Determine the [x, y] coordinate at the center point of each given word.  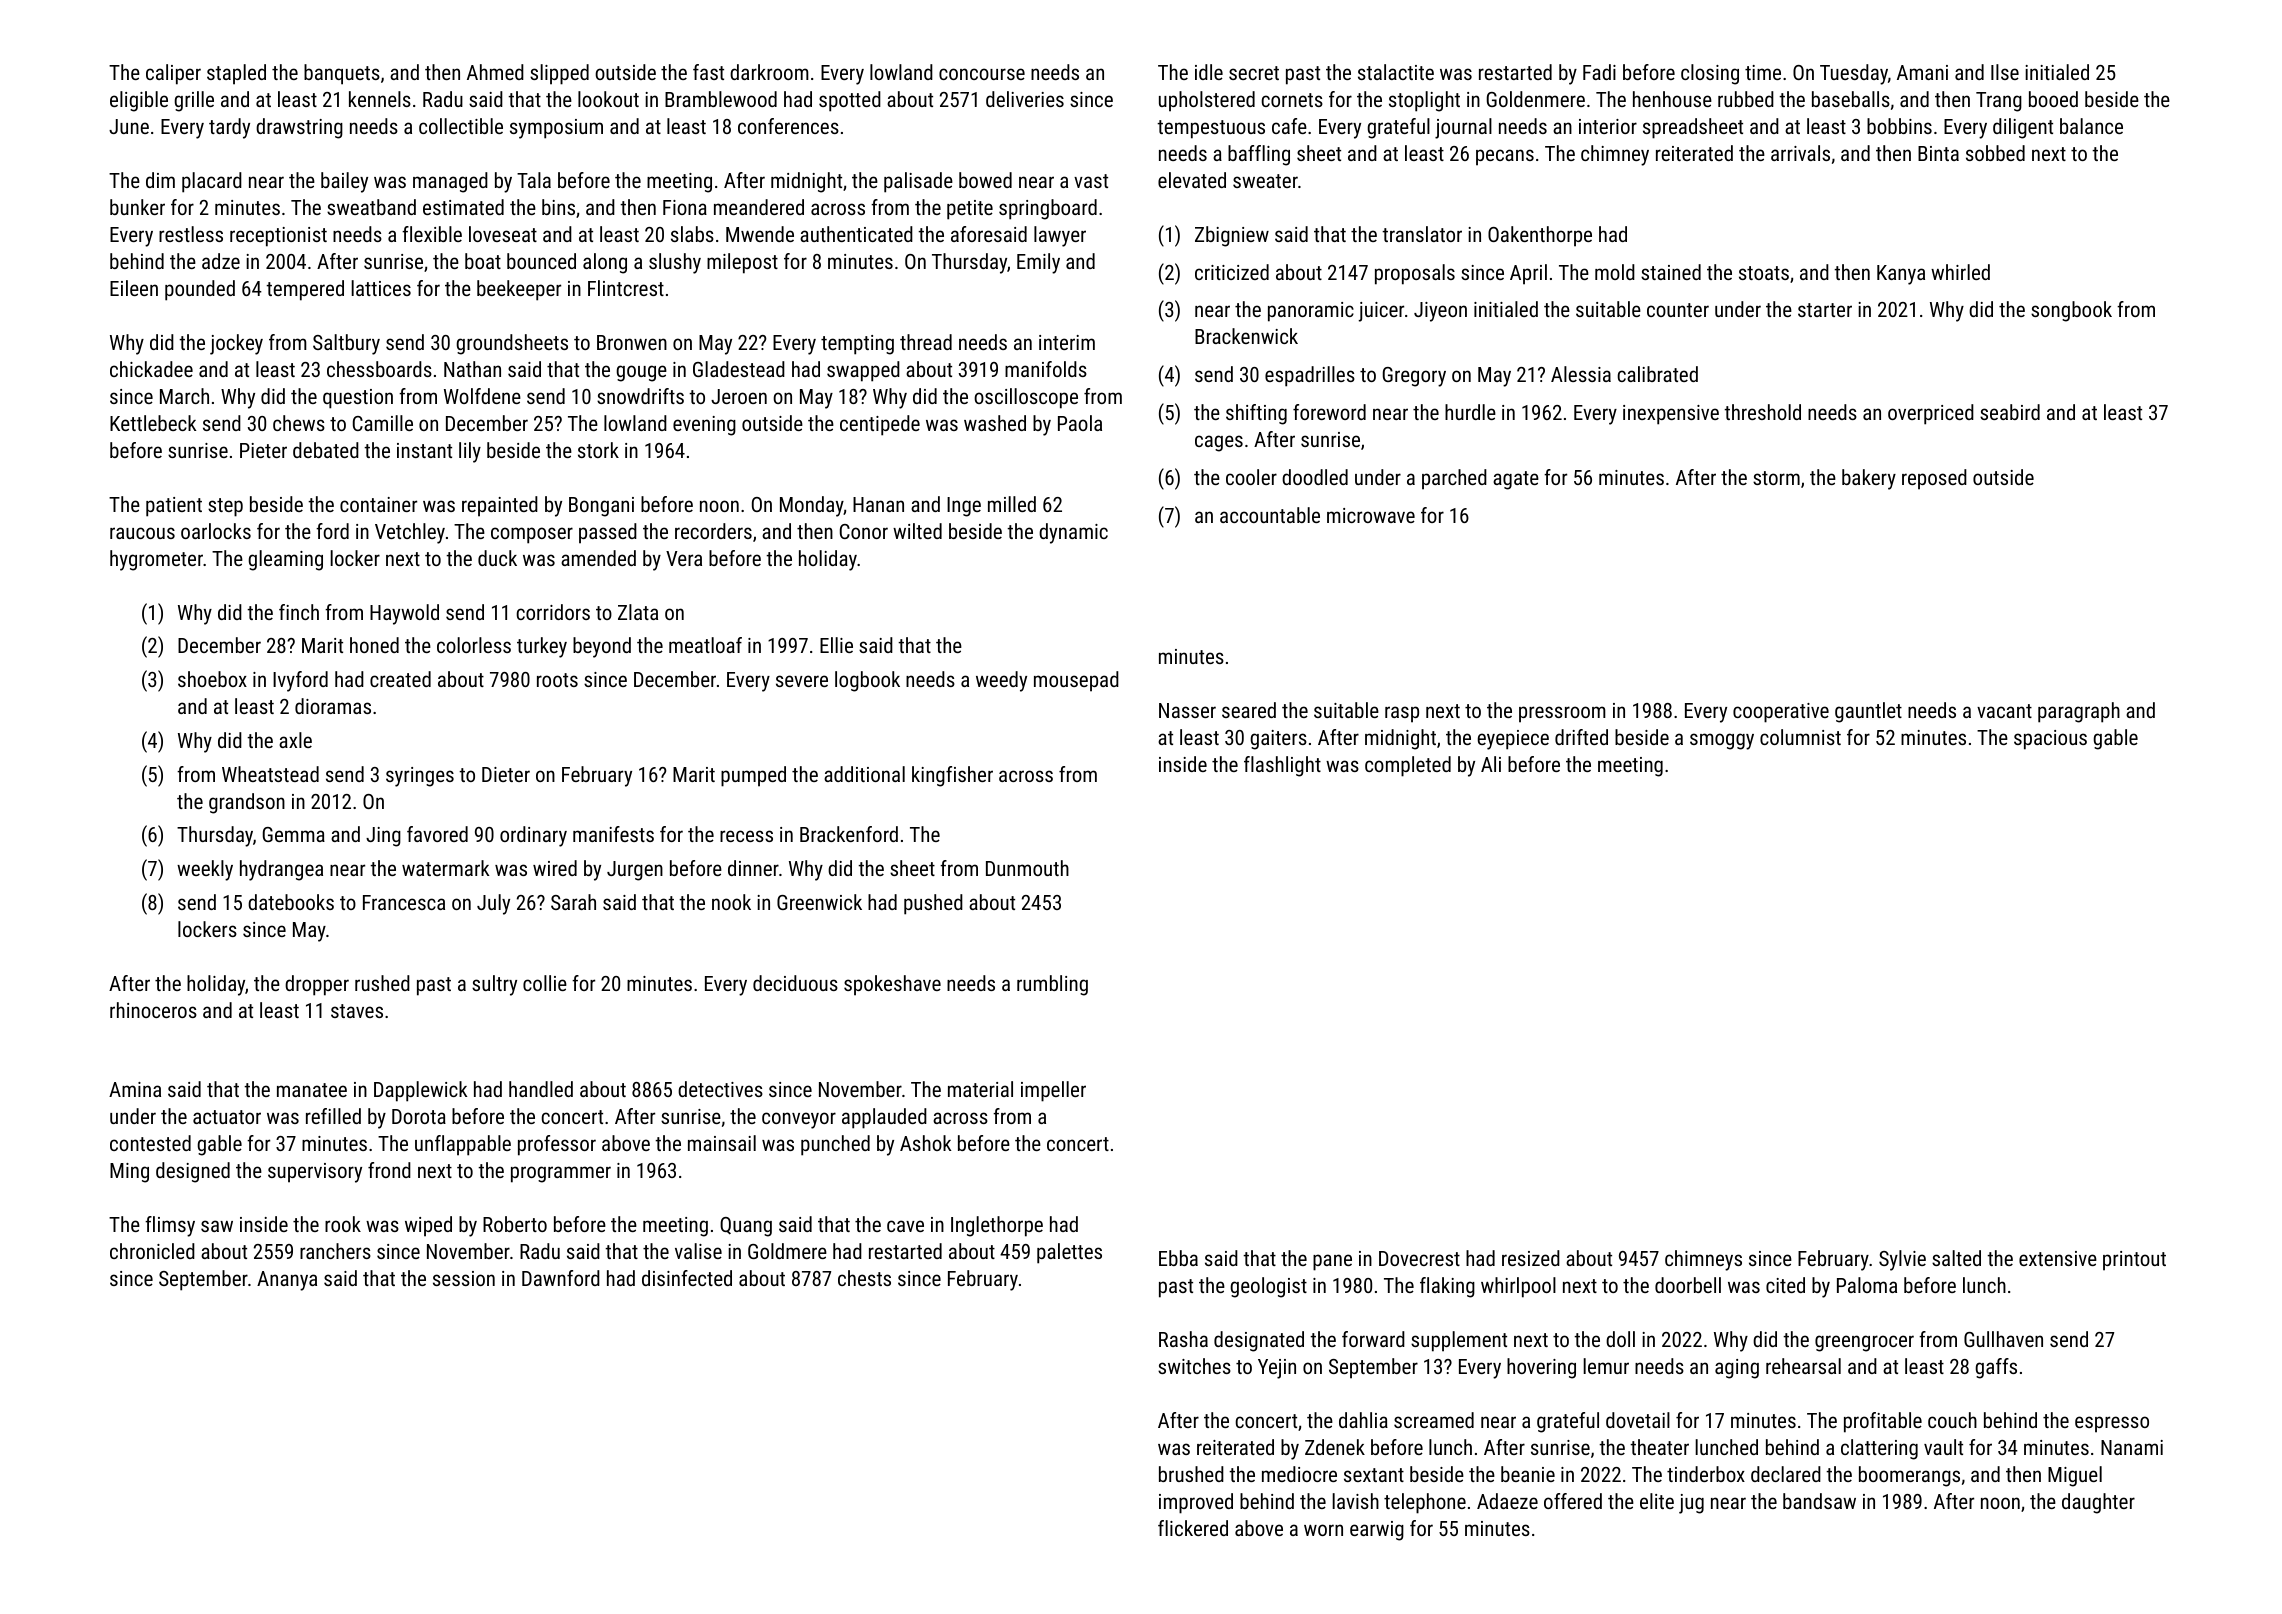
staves [357, 1011]
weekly [205, 870]
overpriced [1931, 414]
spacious [2050, 740]
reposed [1934, 479]
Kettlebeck [153, 423]
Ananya [287, 1281]
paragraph [2079, 712]
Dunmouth [1027, 868]
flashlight [1282, 766]
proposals [1415, 274]
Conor [864, 531]
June [129, 126]
